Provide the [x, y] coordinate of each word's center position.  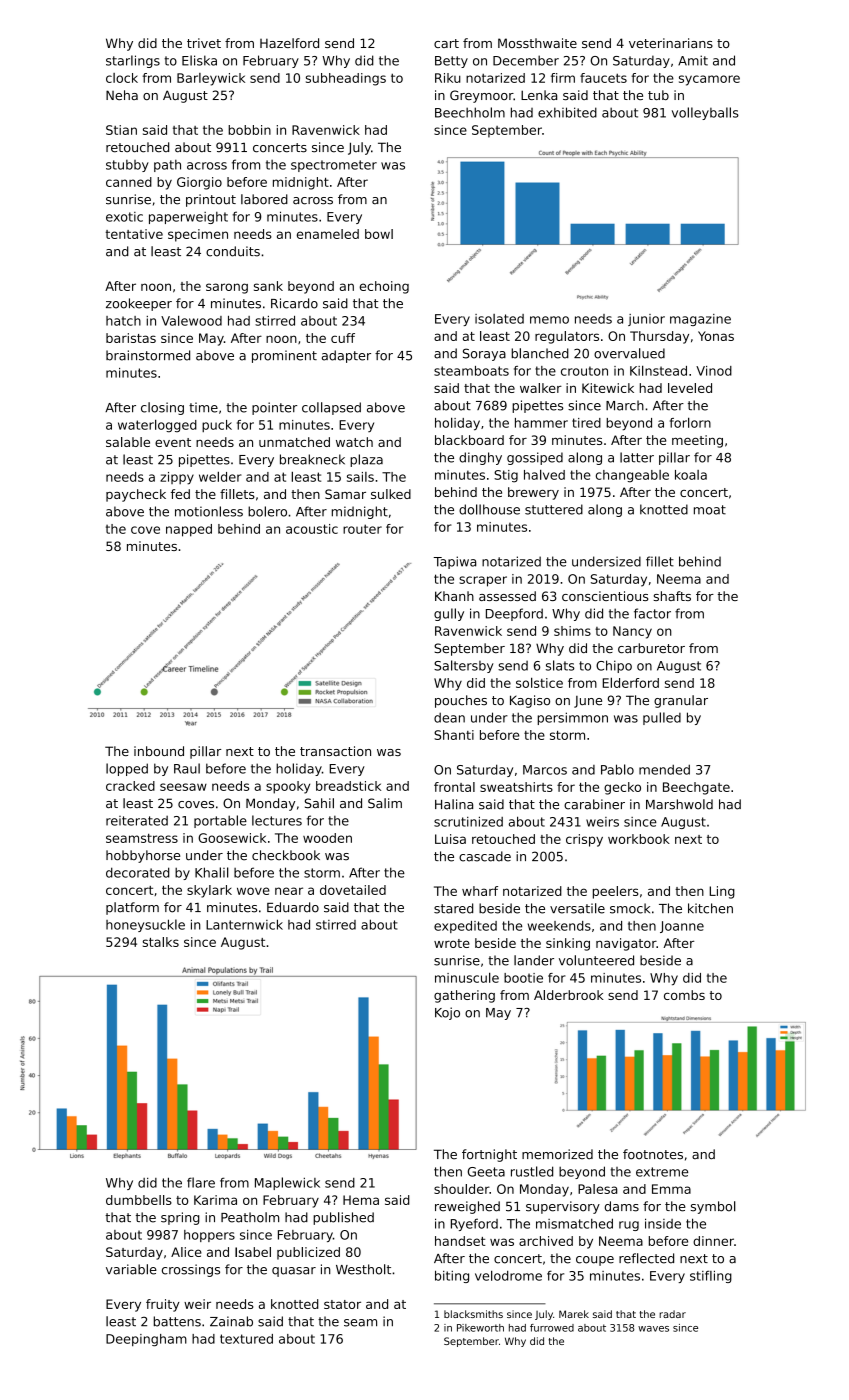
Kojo [447, 1013]
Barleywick [211, 79]
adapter [346, 356]
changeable [632, 476]
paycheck [136, 495]
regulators [567, 337]
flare [201, 1182]
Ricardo [294, 303]
